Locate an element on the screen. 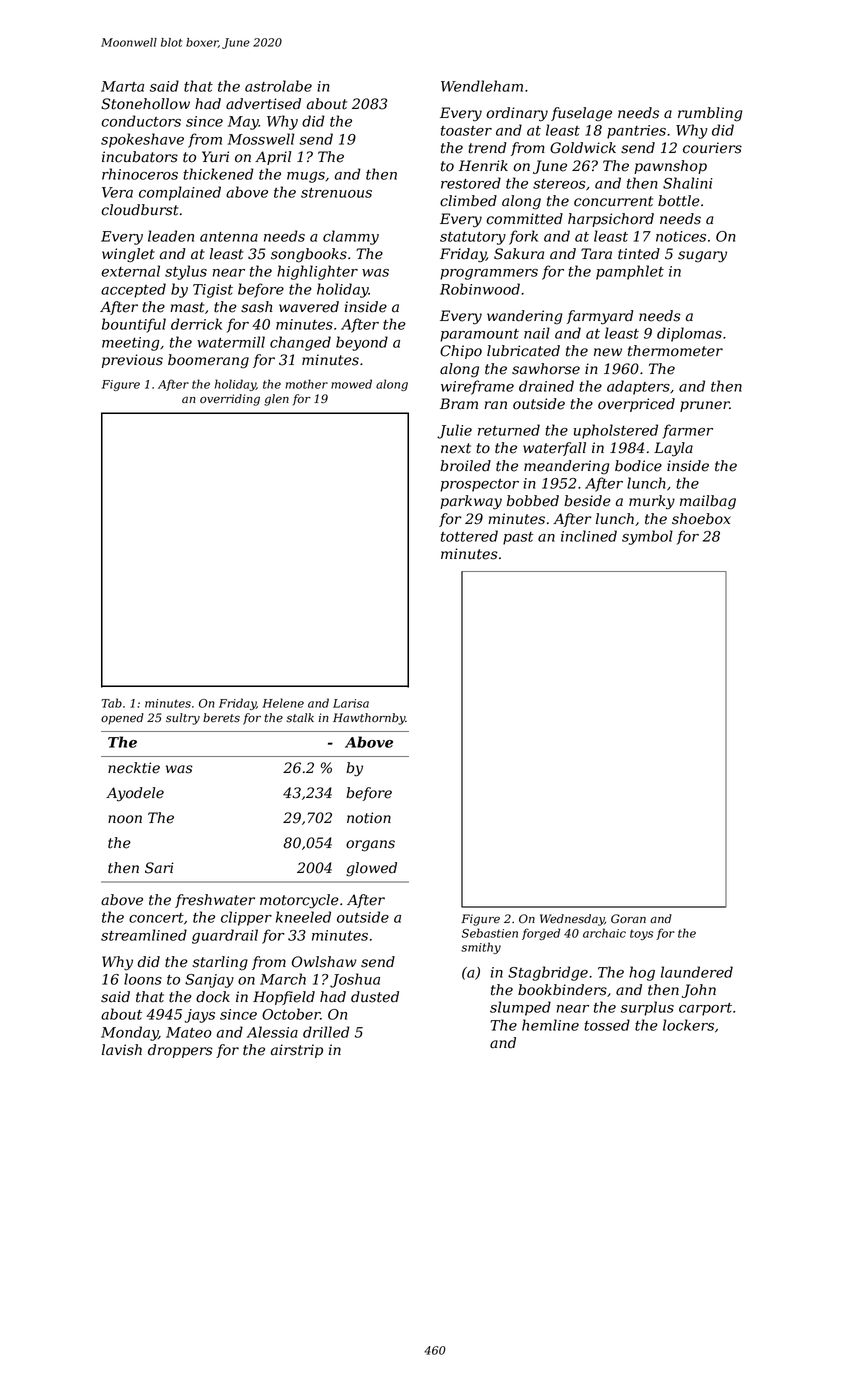  glen is located at coordinates (276, 400).
